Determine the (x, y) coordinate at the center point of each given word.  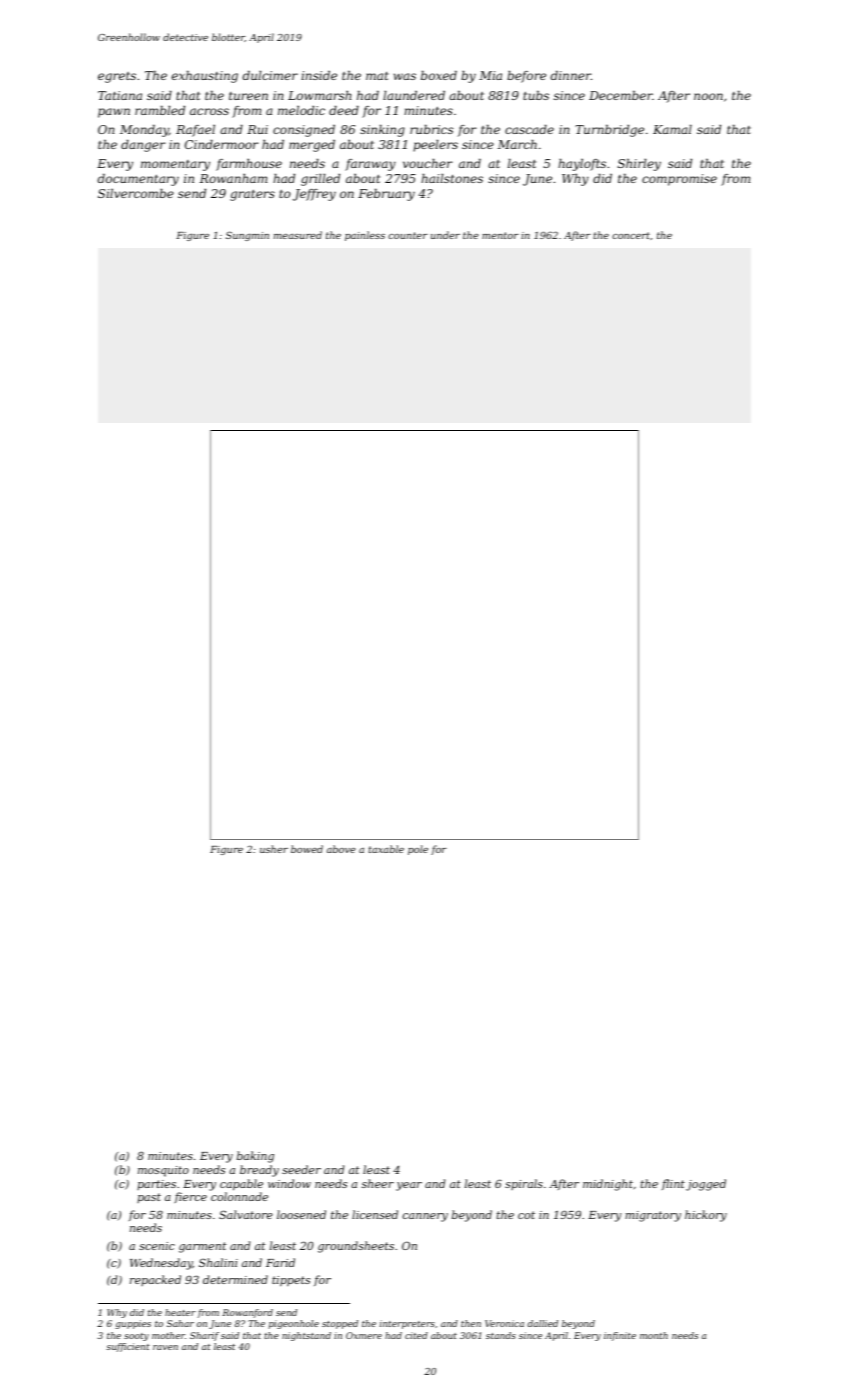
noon (708, 96)
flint (673, 1184)
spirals (524, 1184)
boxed (439, 75)
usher (274, 849)
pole (418, 850)
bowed (307, 849)
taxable (386, 849)
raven (165, 1347)
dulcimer (270, 75)
